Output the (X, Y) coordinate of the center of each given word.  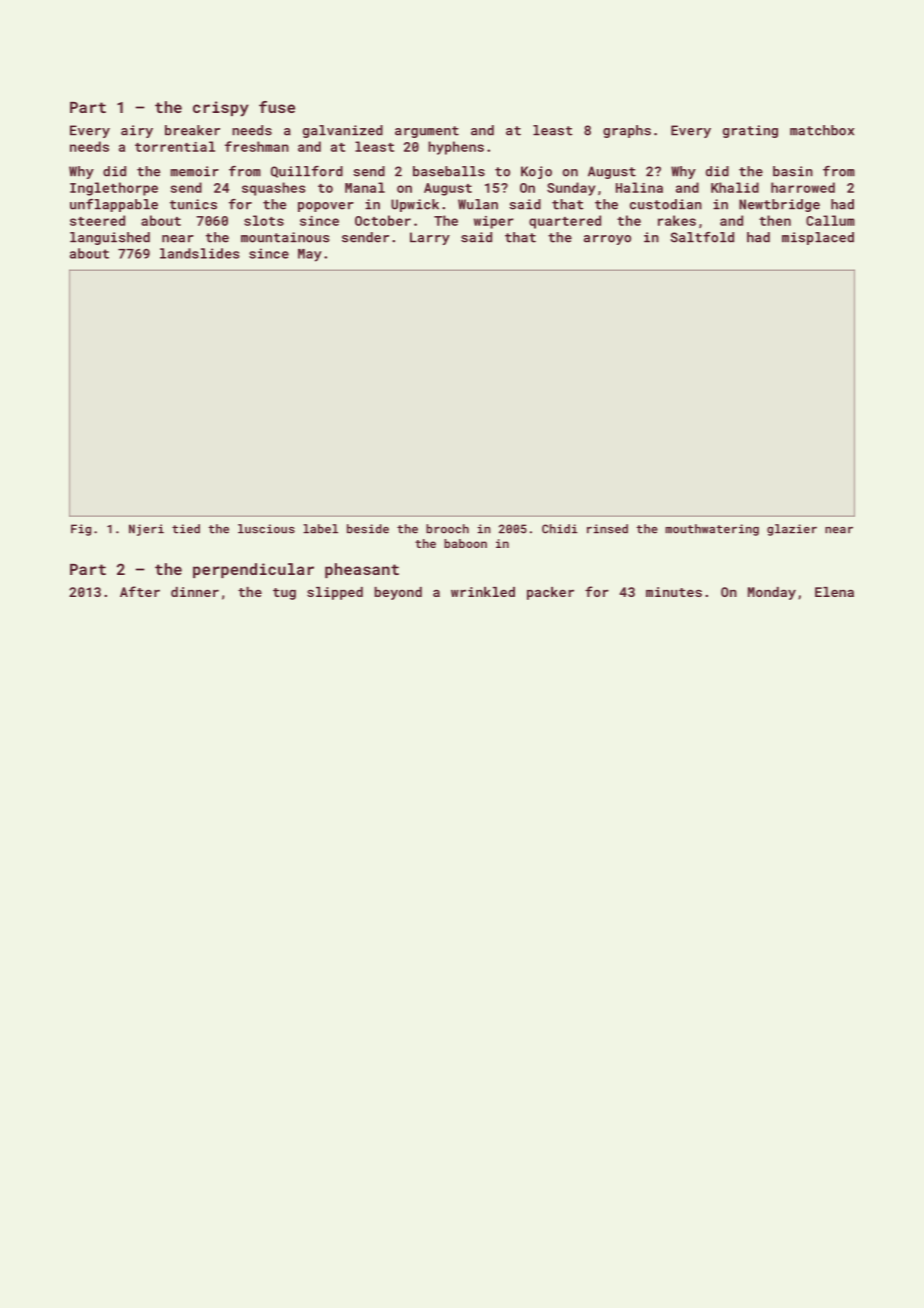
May (310, 255)
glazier (792, 530)
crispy (221, 109)
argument (427, 132)
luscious (266, 529)
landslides (200, 253)
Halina (639, 187)
